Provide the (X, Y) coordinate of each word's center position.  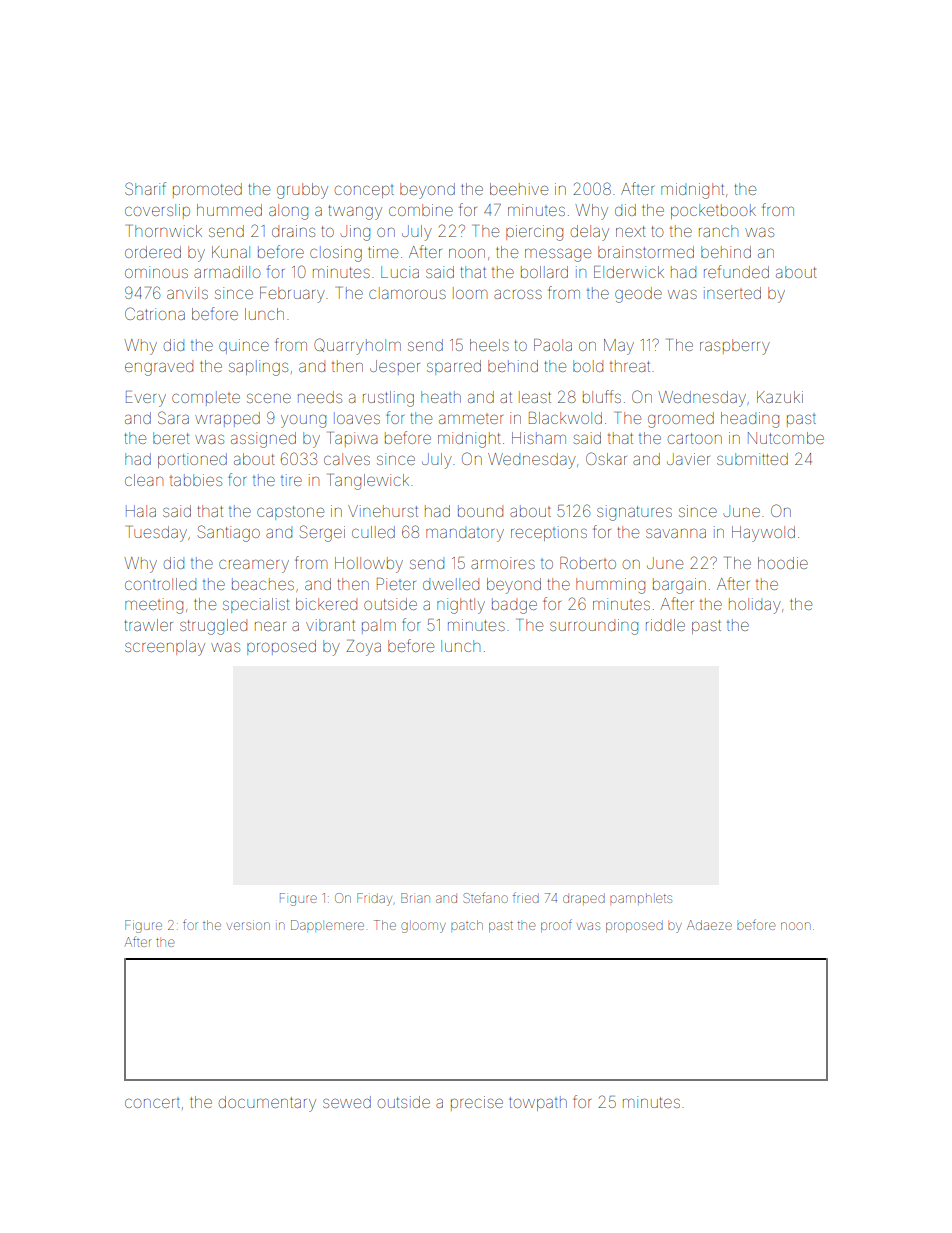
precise (477, 1103)
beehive (519, 189)
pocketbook (713, 211)
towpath (538, 1103)
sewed (347, 1102)
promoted (207, 190)
